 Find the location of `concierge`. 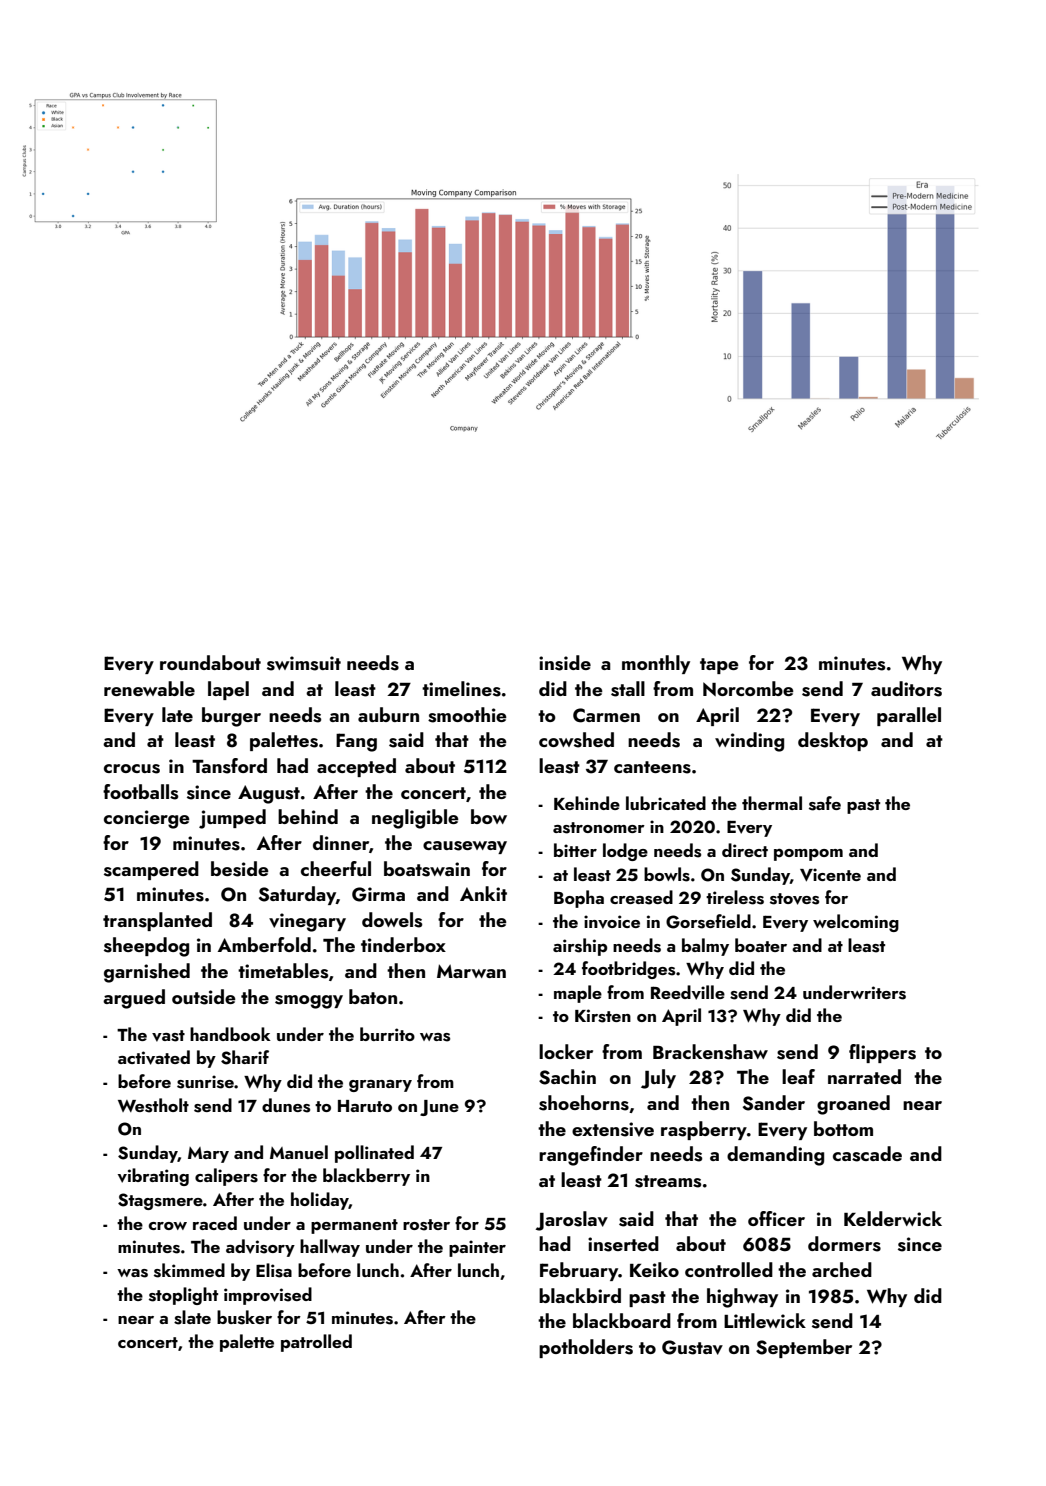

concierge is located at coordinates (147, 819).
